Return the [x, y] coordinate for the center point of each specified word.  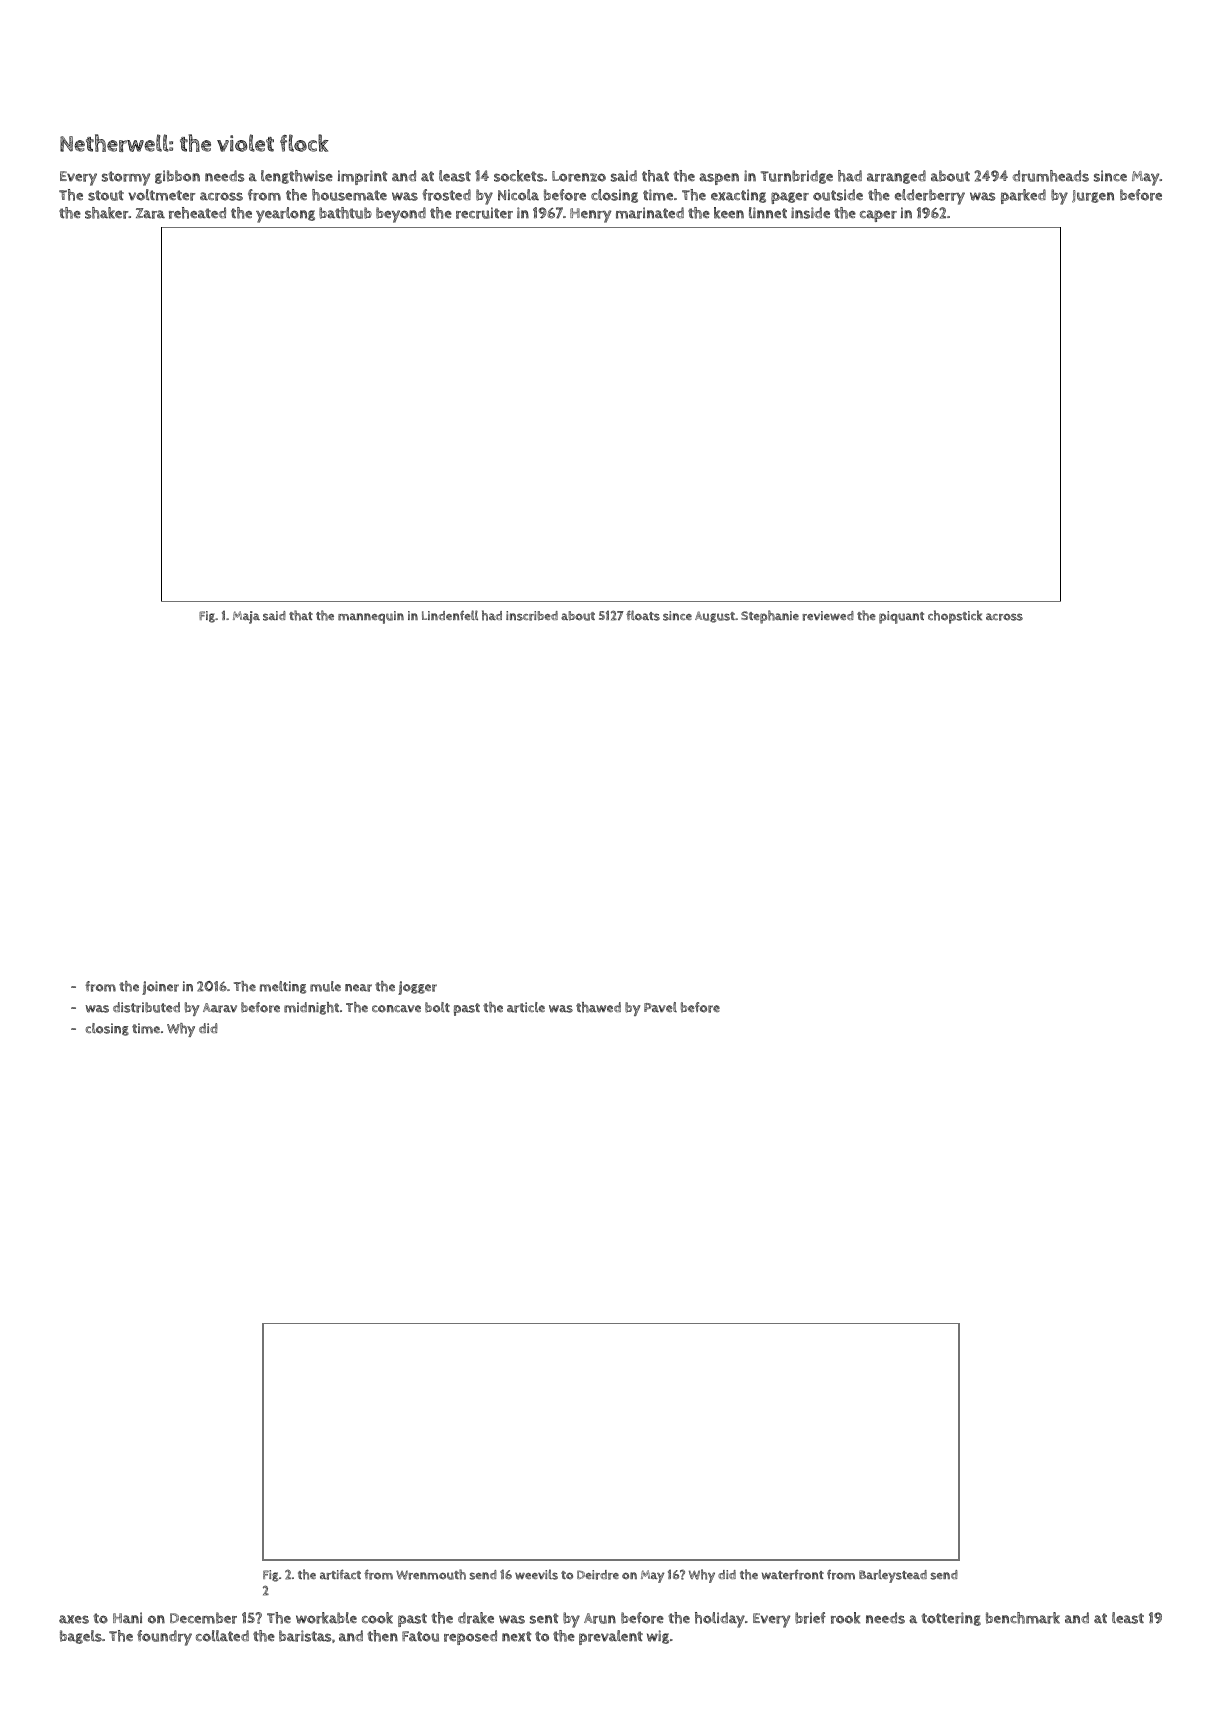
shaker [107, 213]
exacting [738, 196]
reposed [470, 1637]
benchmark [1023, 1618]
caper [878, 216]
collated [222, 1636]
